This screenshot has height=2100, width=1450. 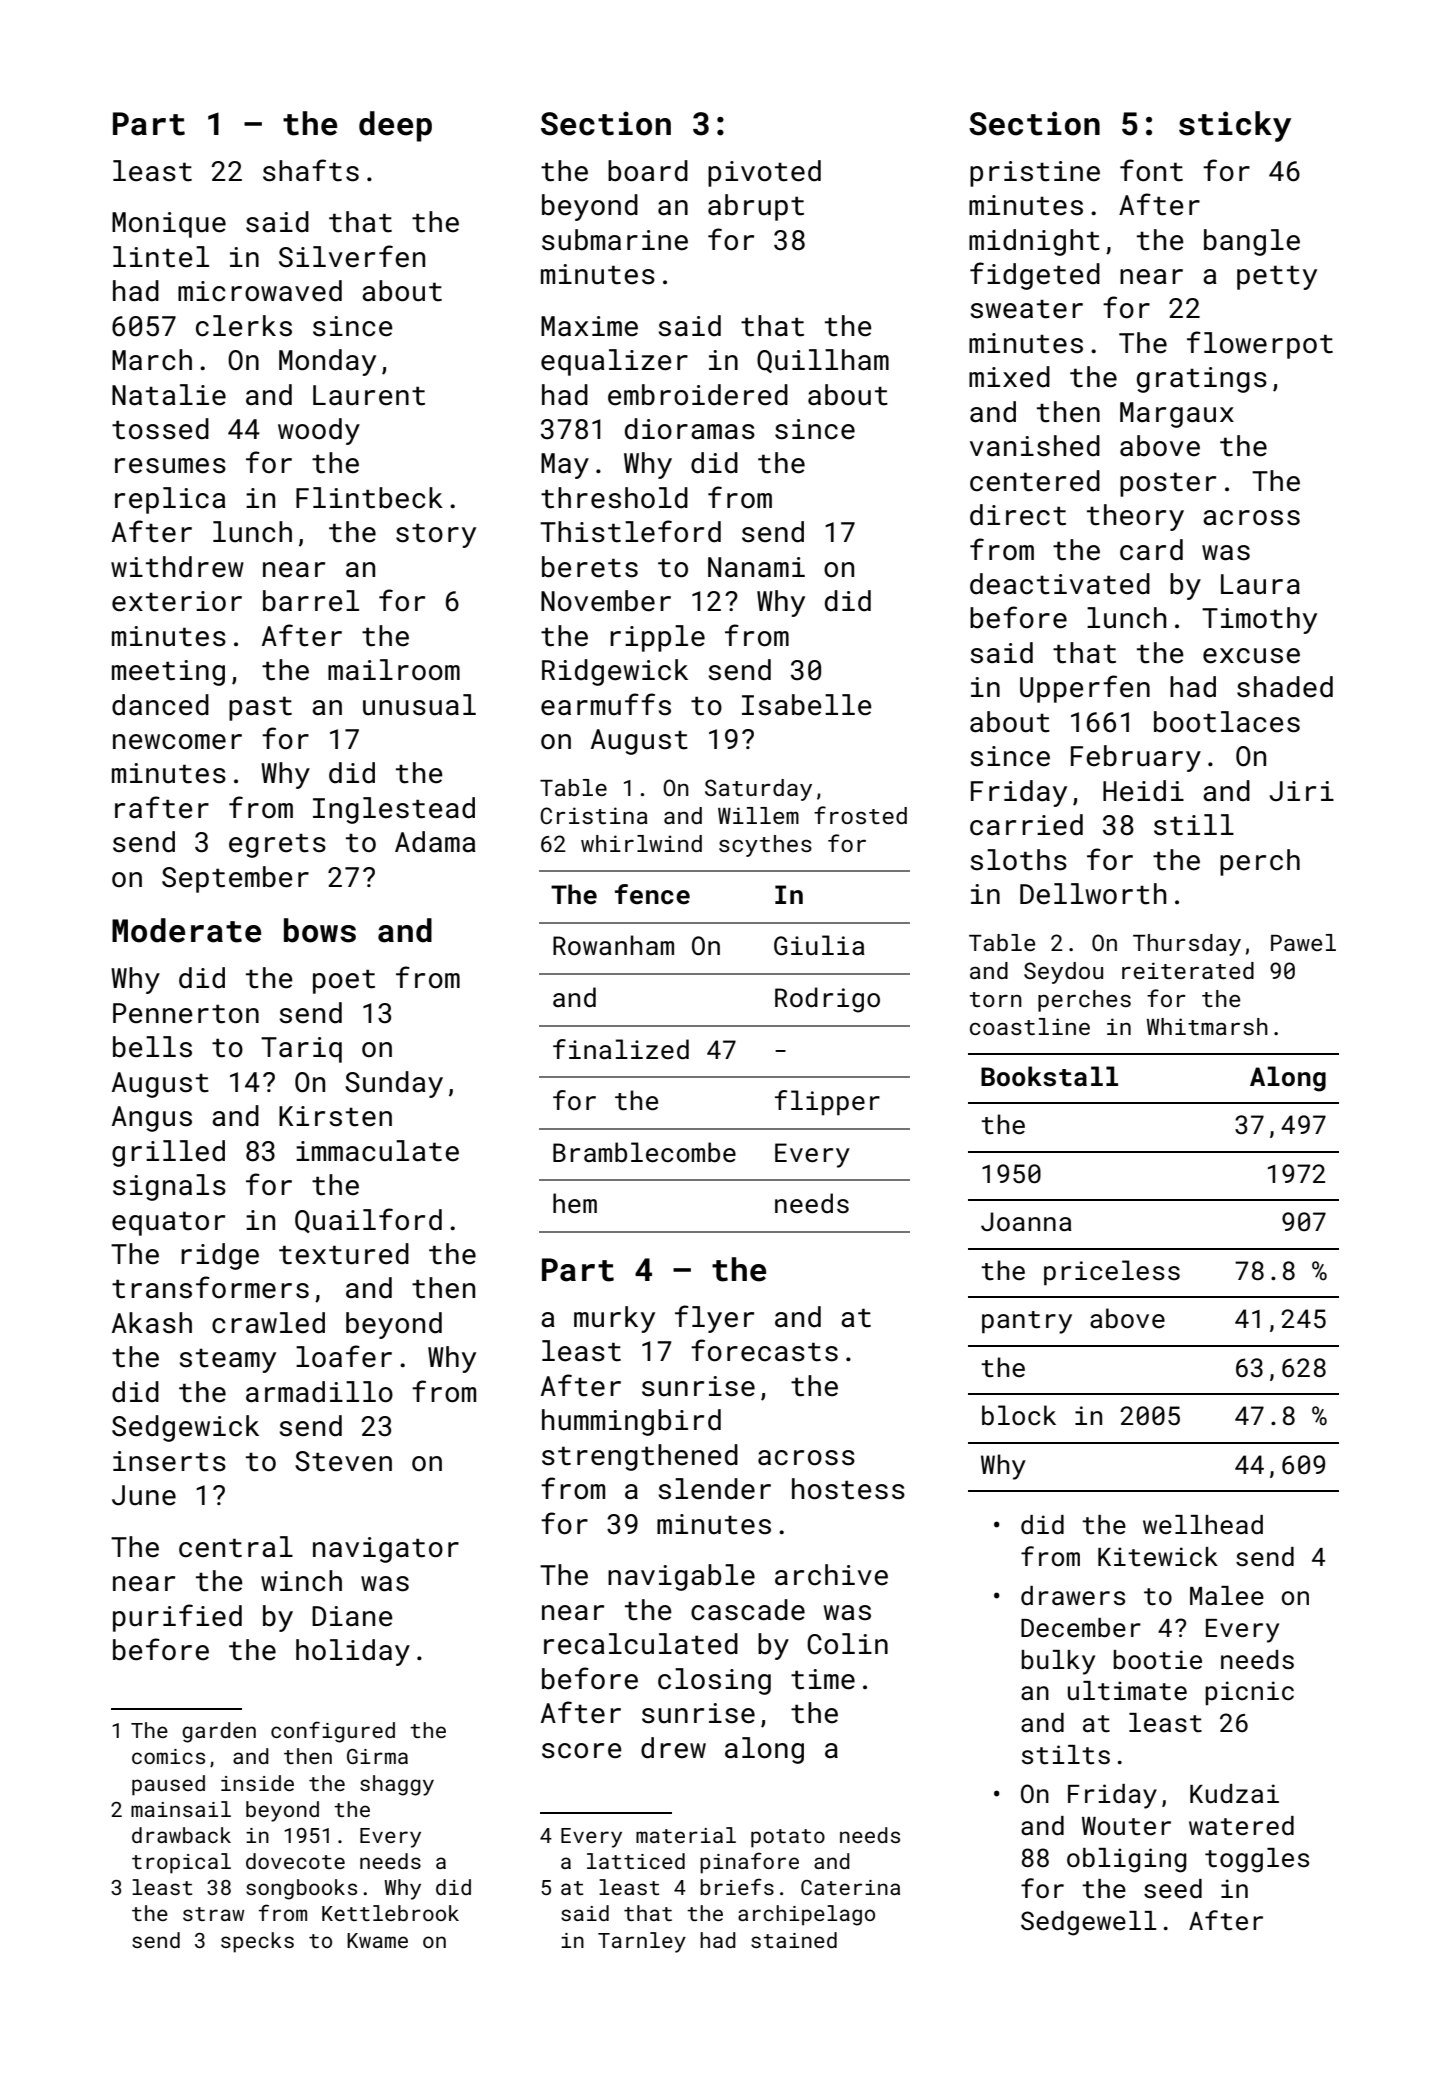 I want to click on Thursday, so click(x=1187, y=945).
